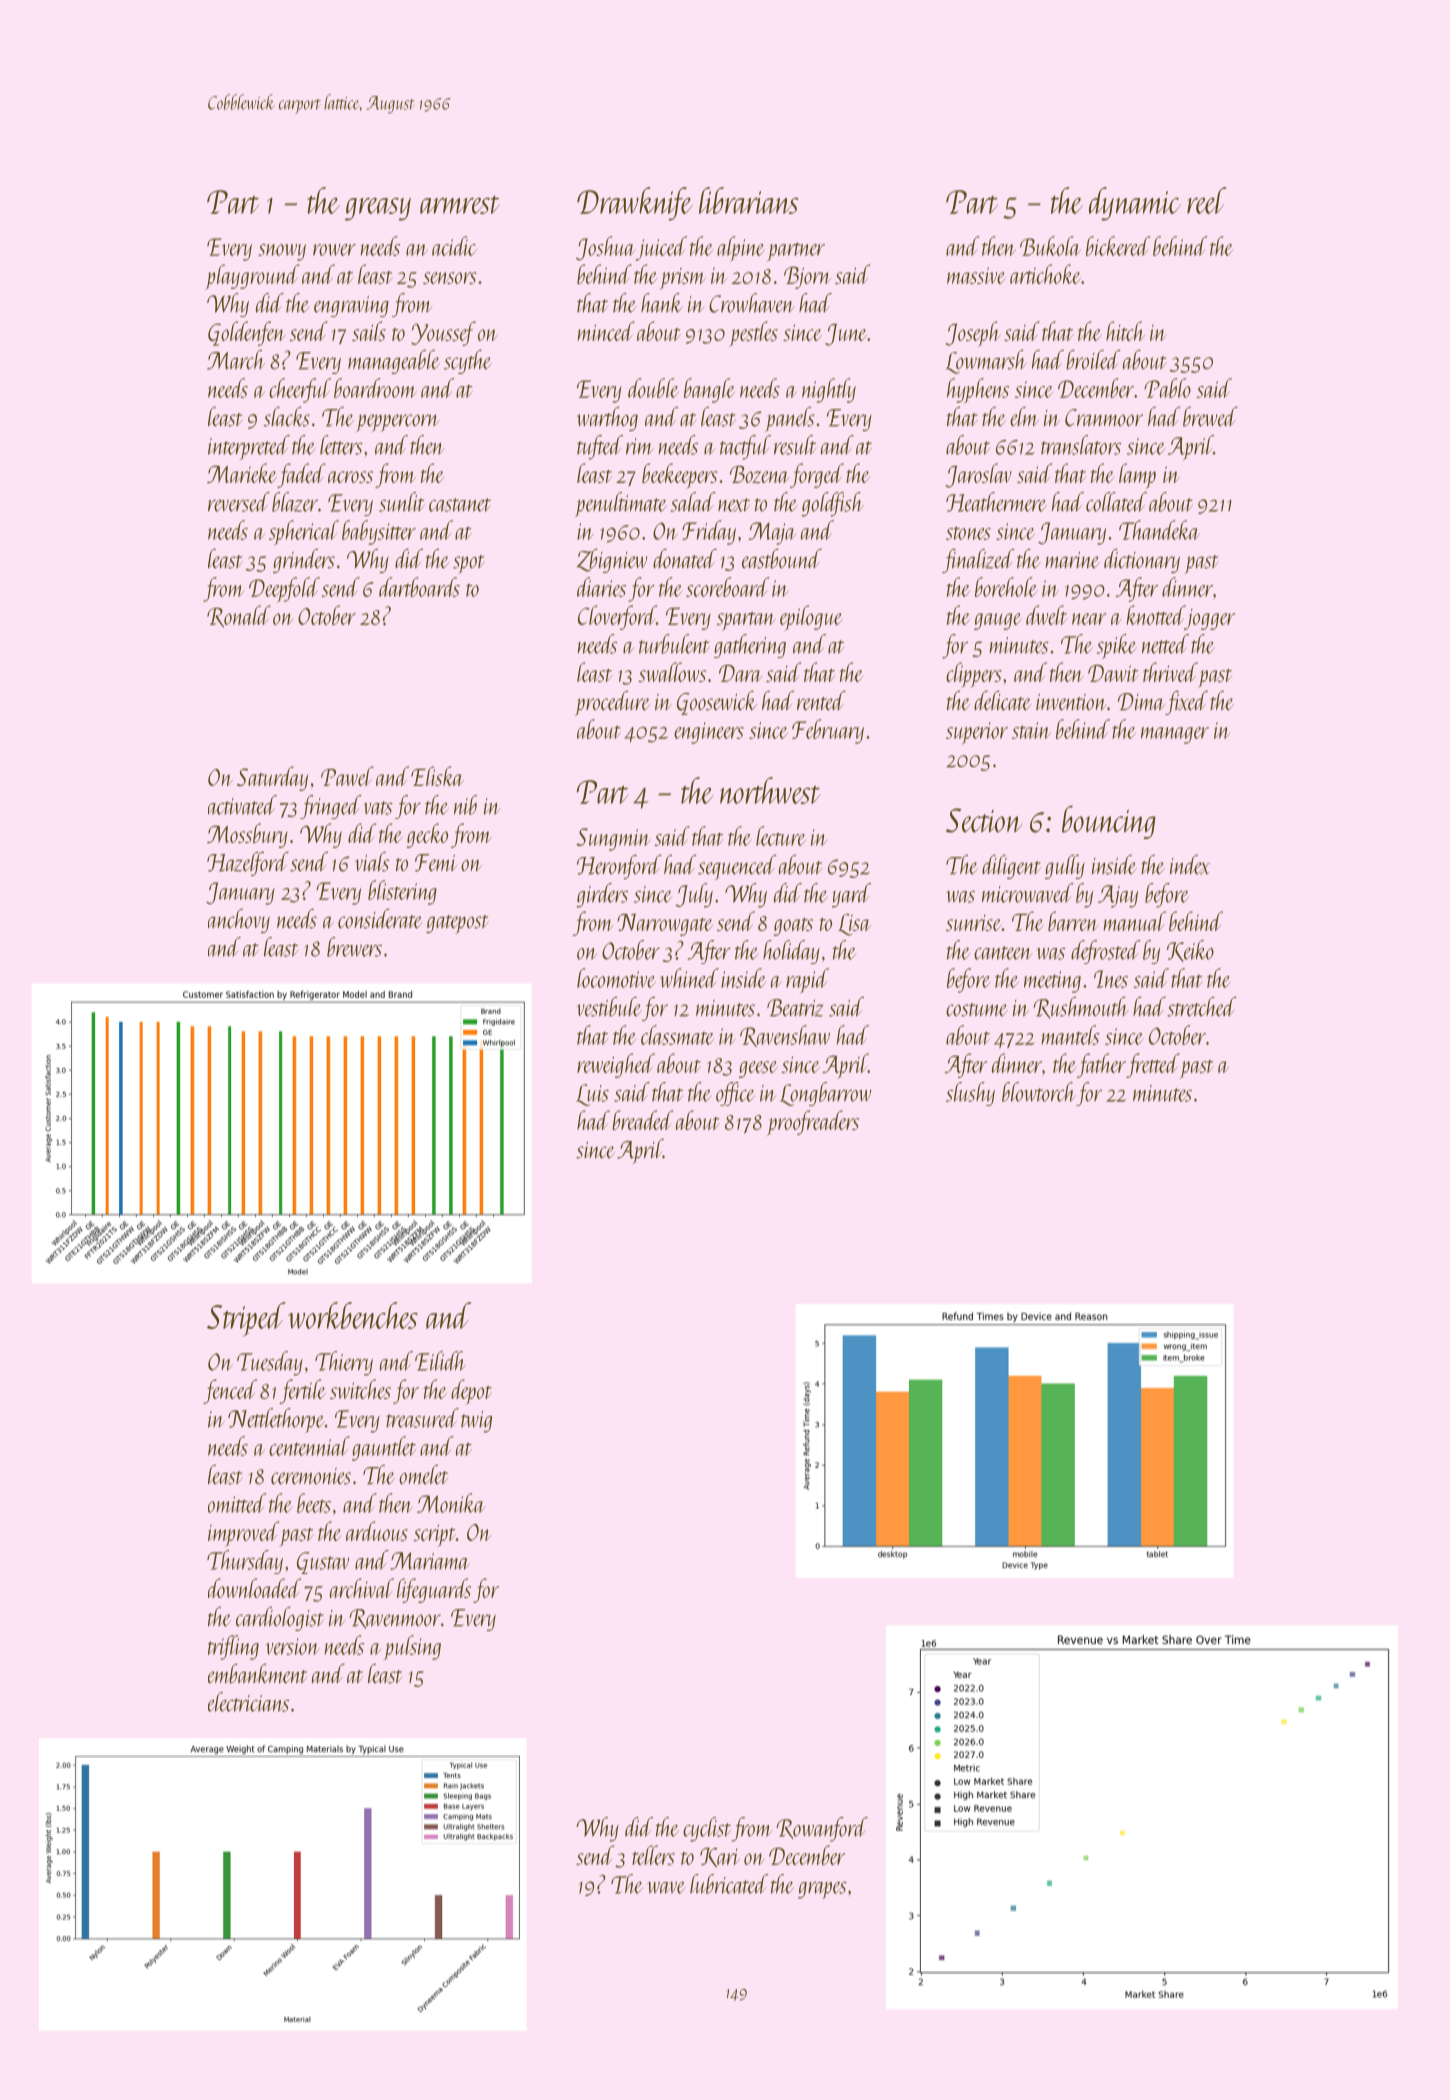 This screenshot has height=2100, width=1450. Describe the element at coordinates (372, 862) in the screenshot. I see `vials` at that location.
